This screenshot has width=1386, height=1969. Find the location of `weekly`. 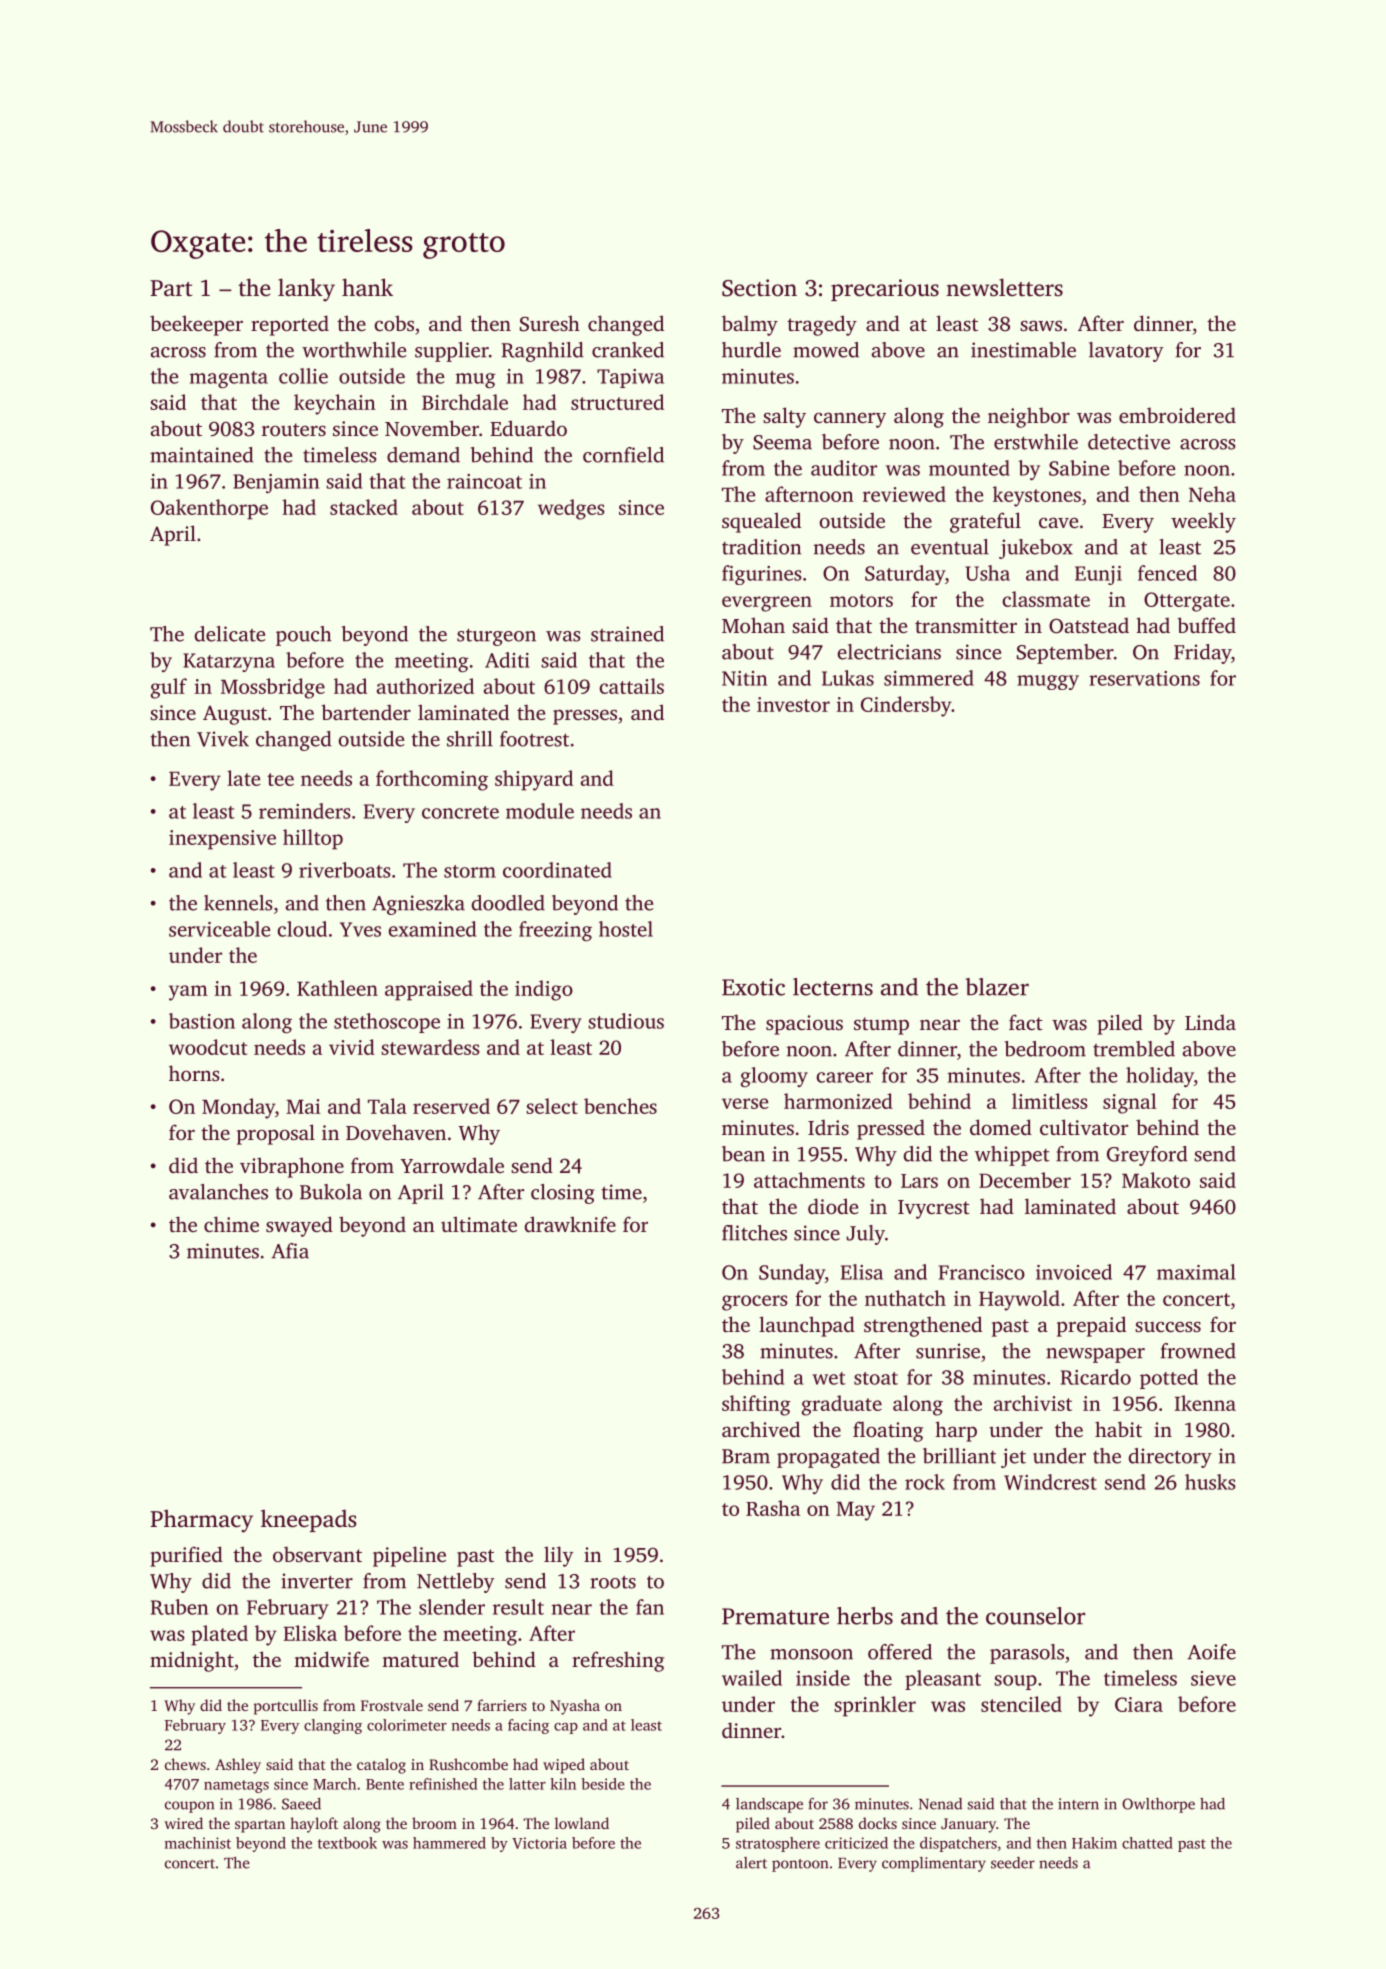

weekly is located at coordinates (1203, 522).
